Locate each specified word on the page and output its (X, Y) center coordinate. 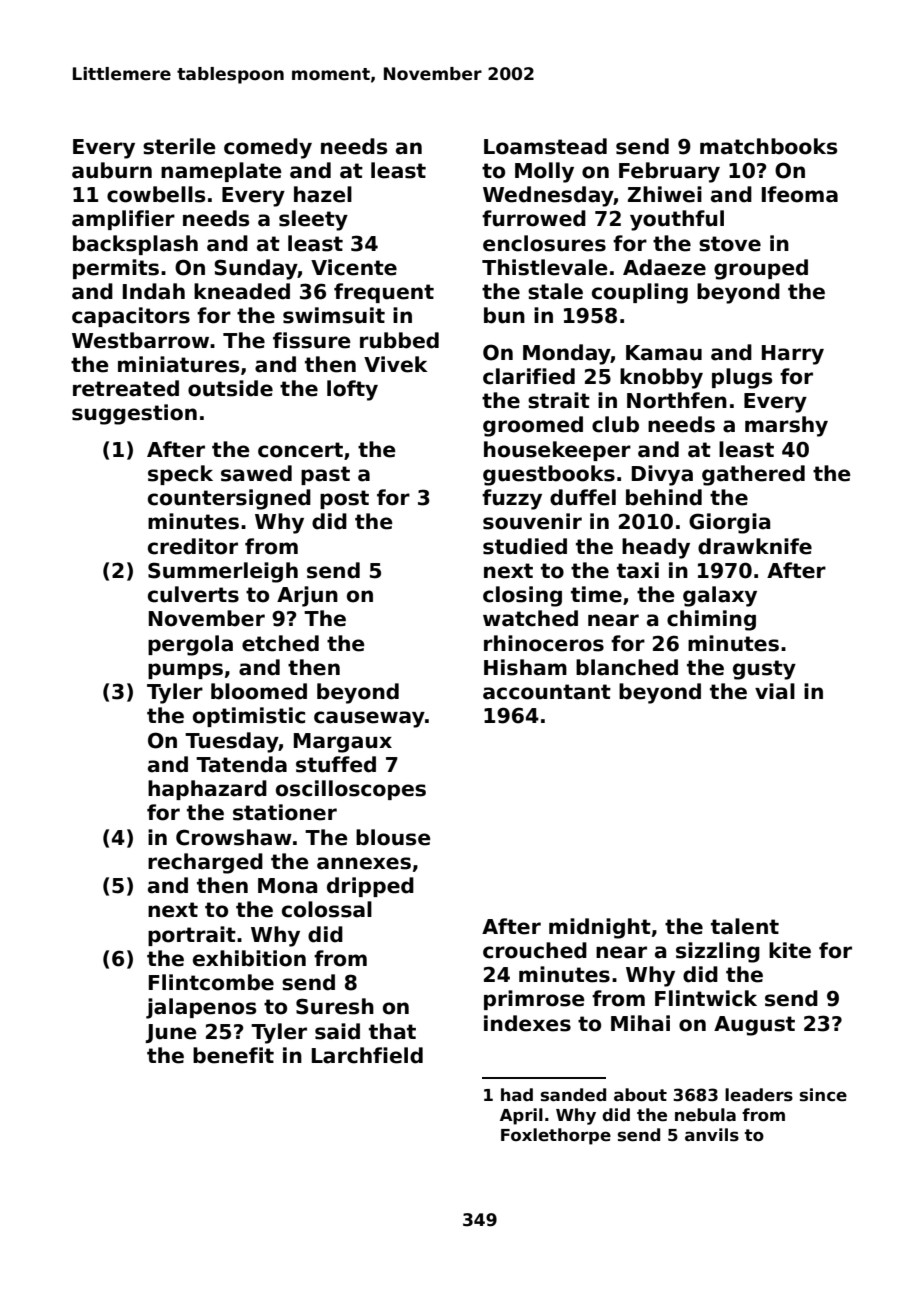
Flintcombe (211, 982)
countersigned (229, 499)
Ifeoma (800, 194)
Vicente (354, 267)
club (615, 424)
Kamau (664, 353)
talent (745, 926)
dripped (370, 887)
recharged (205, 863)
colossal (327, 909)
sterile (179, 146)
